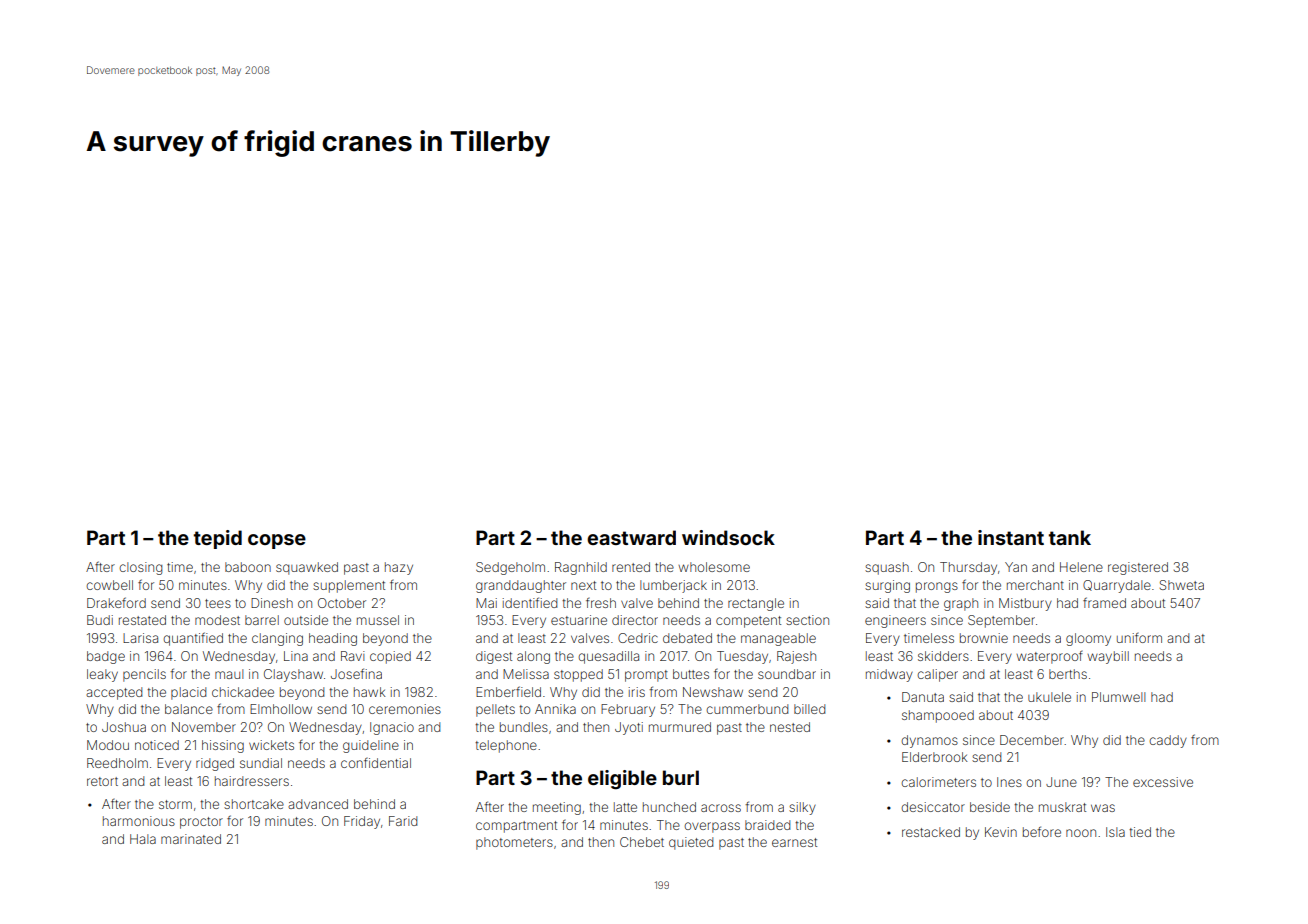 This screenshot has height=924, width=1308. I want to click on Sedgeholm, so click(510, 568).
